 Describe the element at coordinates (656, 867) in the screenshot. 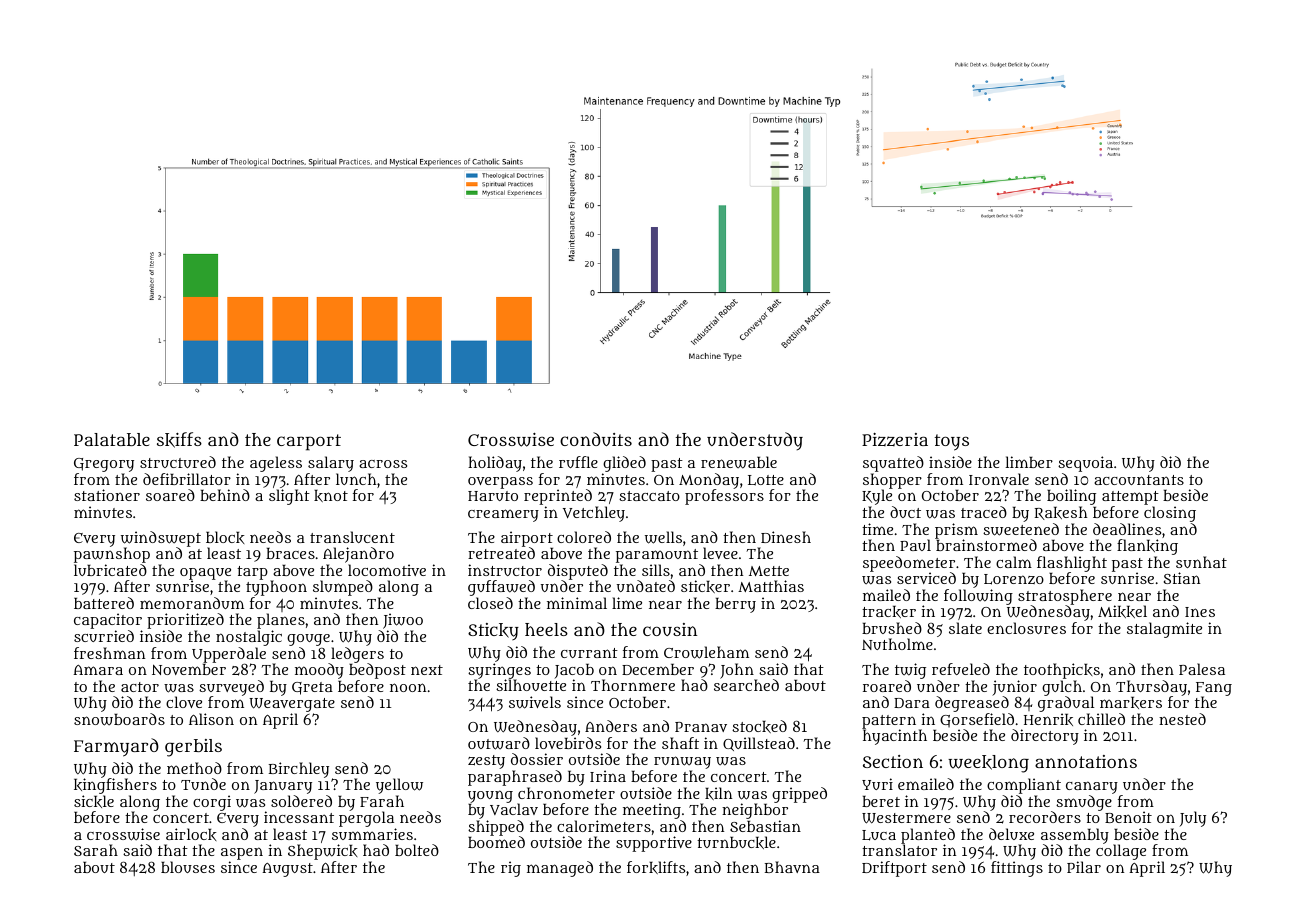

I see `forklifts` at that location.
